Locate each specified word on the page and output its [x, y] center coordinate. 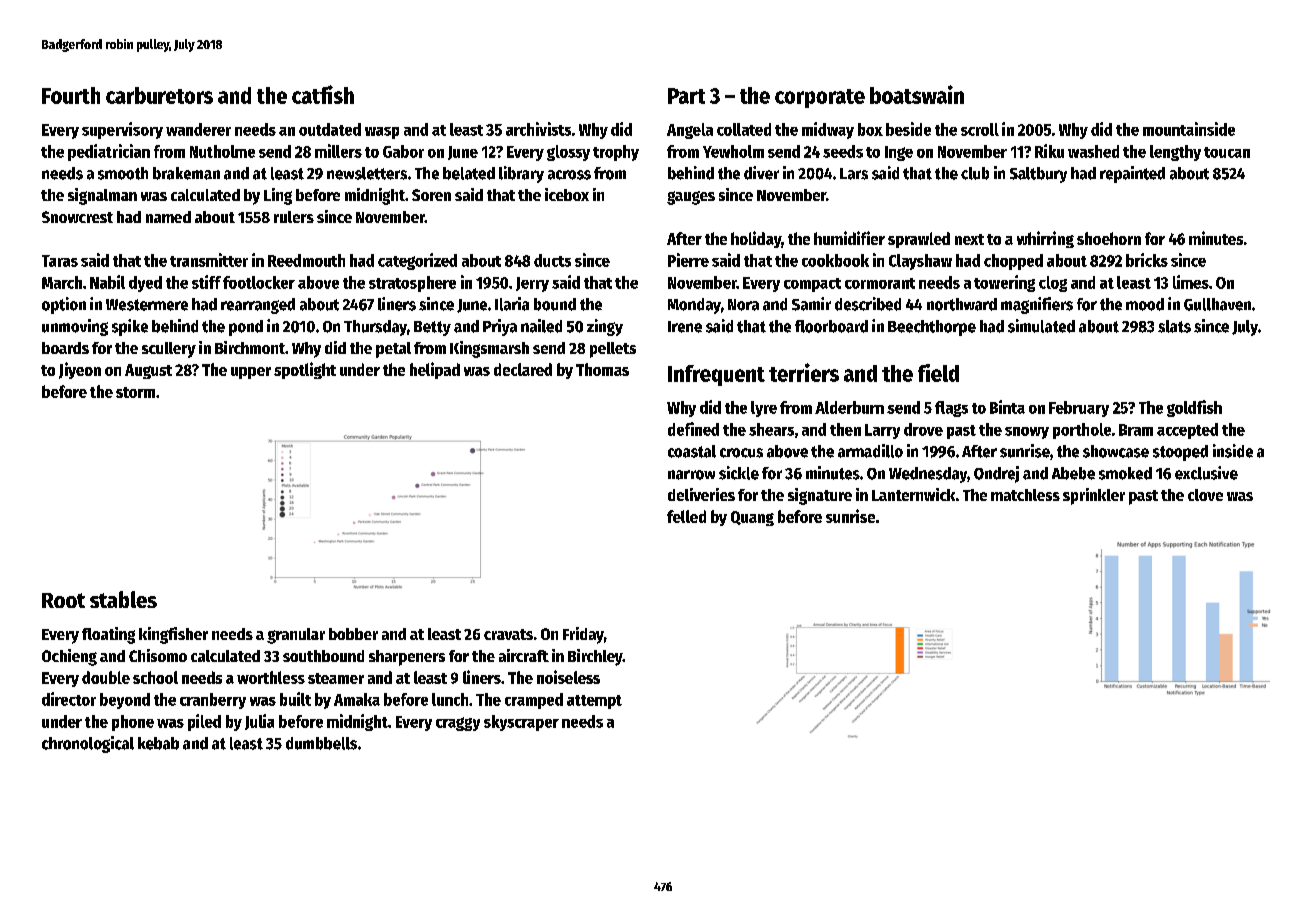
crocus [741, 453]
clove [1205, 495]
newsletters [367, 173]
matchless [1025, 495]
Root [63, 600]
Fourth [71, 95]
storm [135, 392]
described [868, 304]
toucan [1227, 152]
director [69, 699]
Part [686, 96]
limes [1191, 282]
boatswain [917, 94]
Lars [854, 174]
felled [686, 516]
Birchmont [250, 347]
